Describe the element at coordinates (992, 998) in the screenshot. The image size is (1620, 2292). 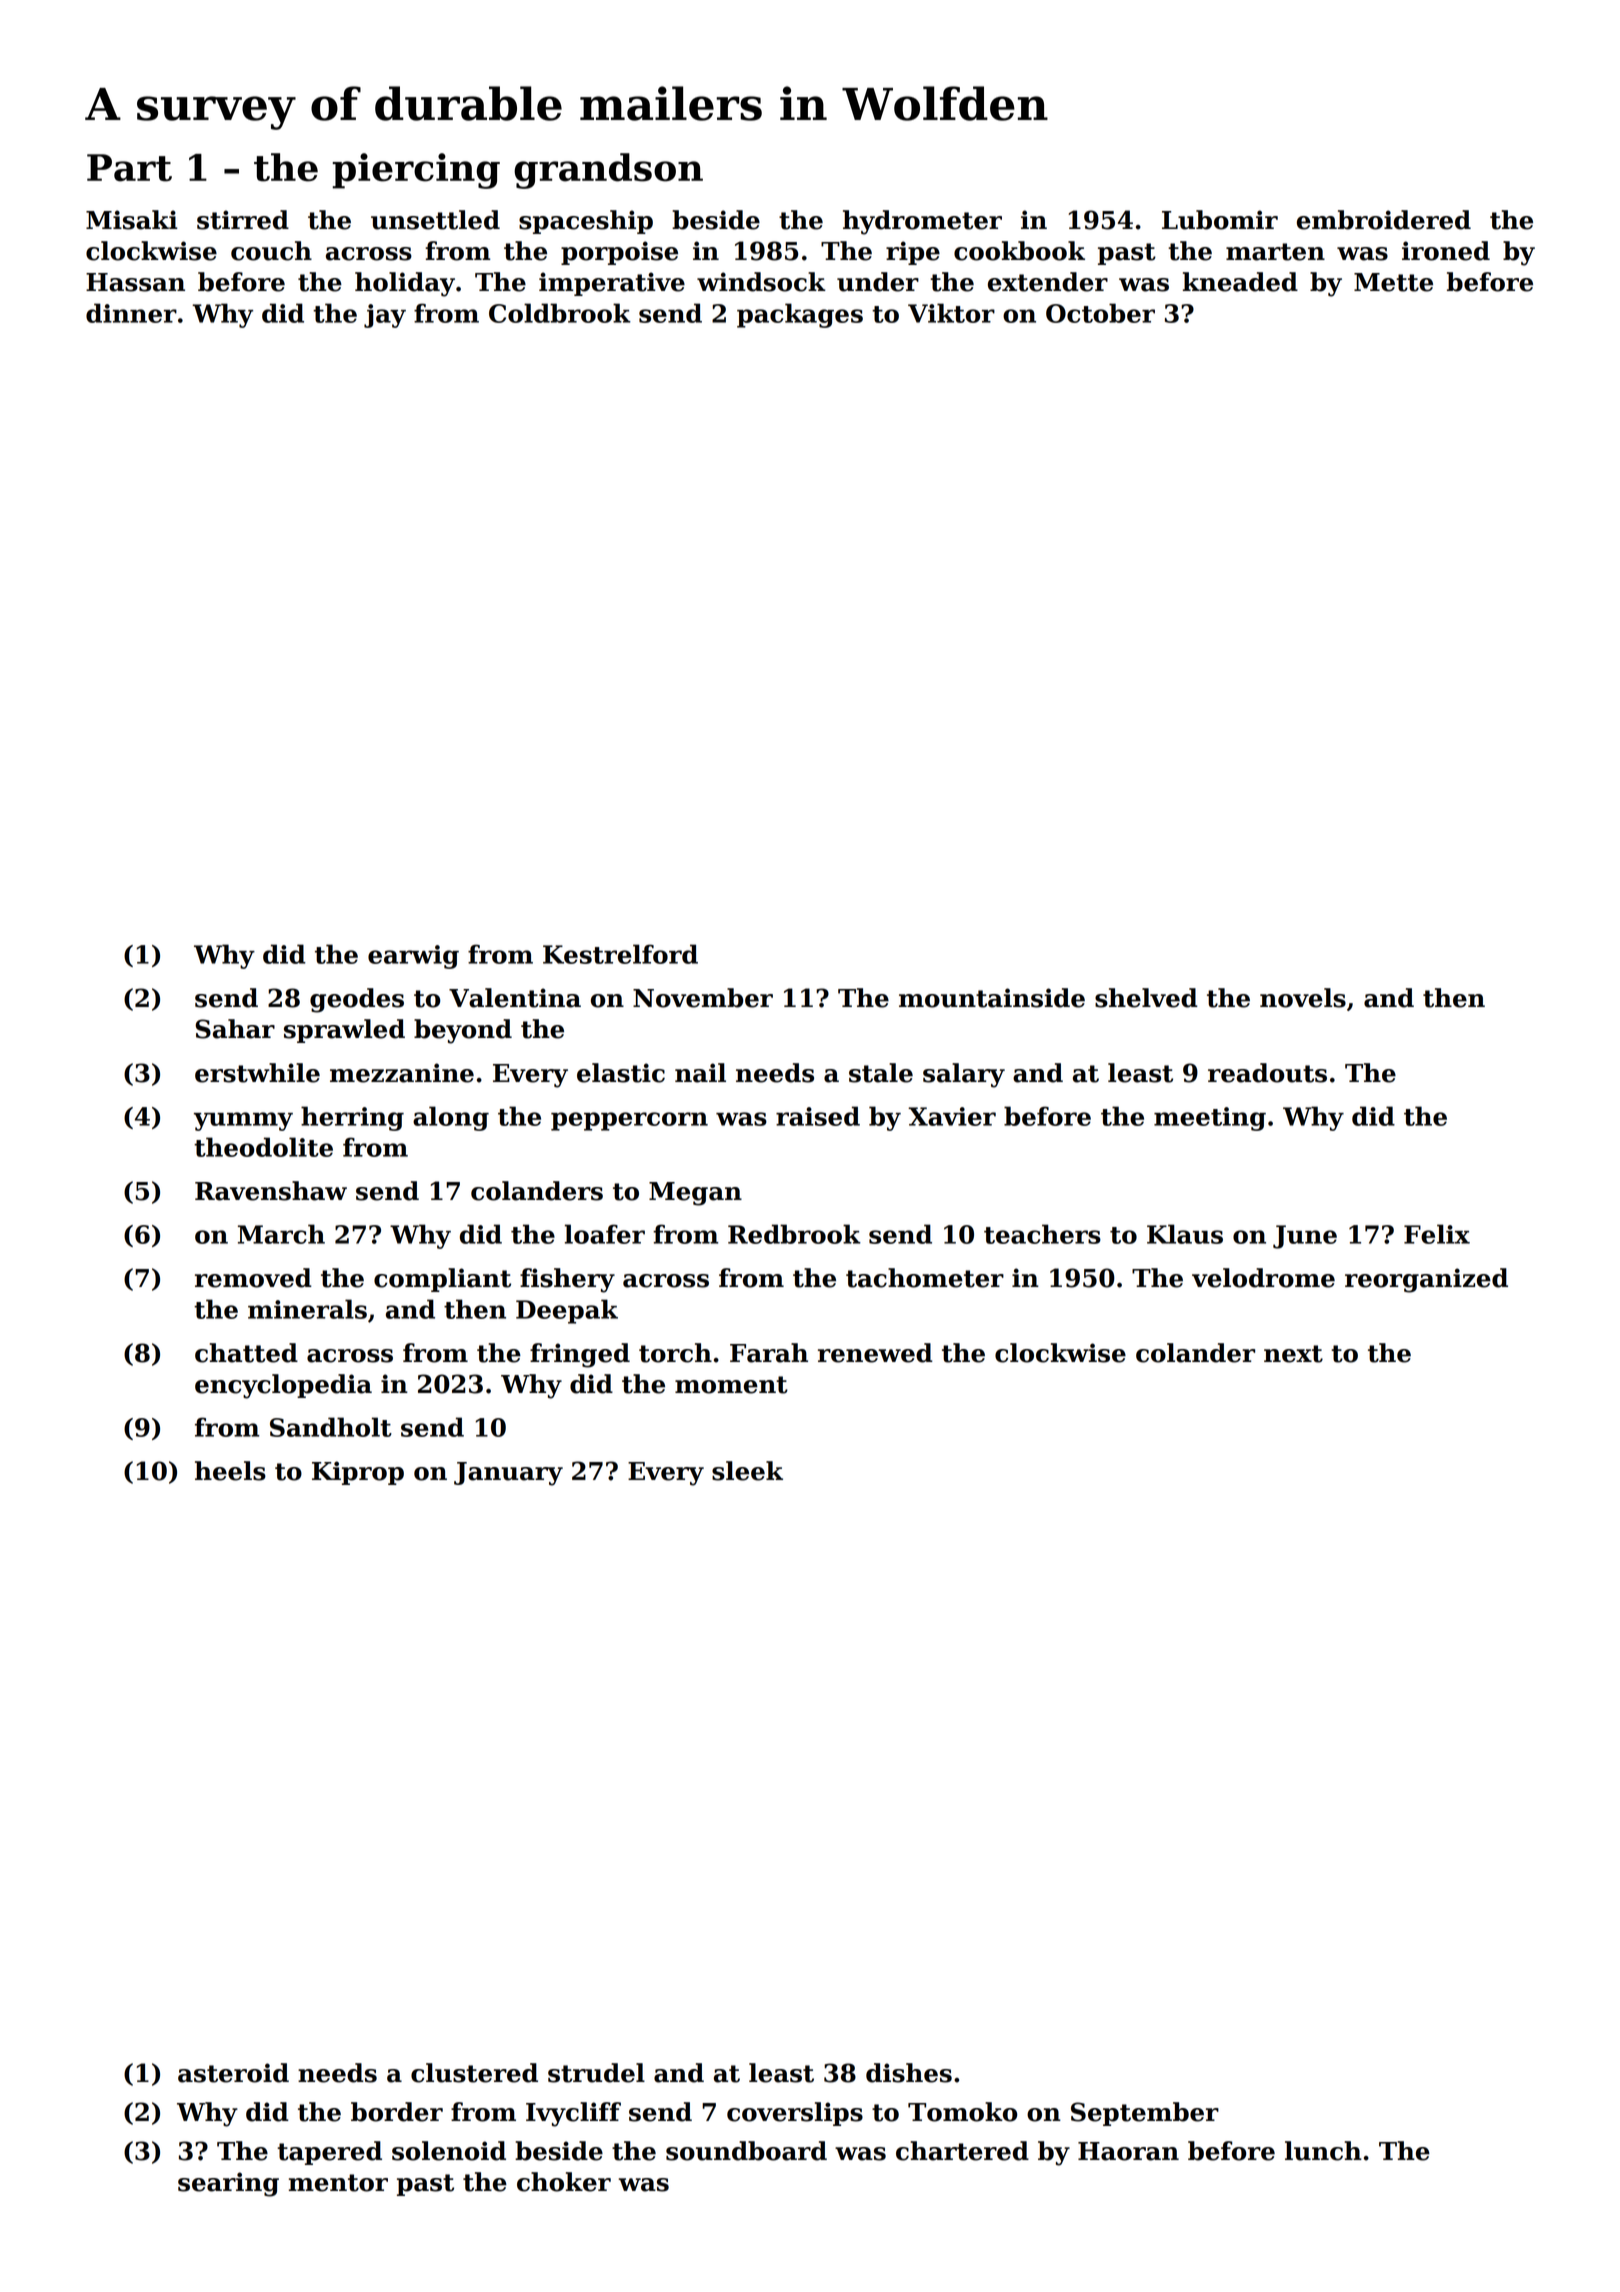
I see `mountainside` at that location.
